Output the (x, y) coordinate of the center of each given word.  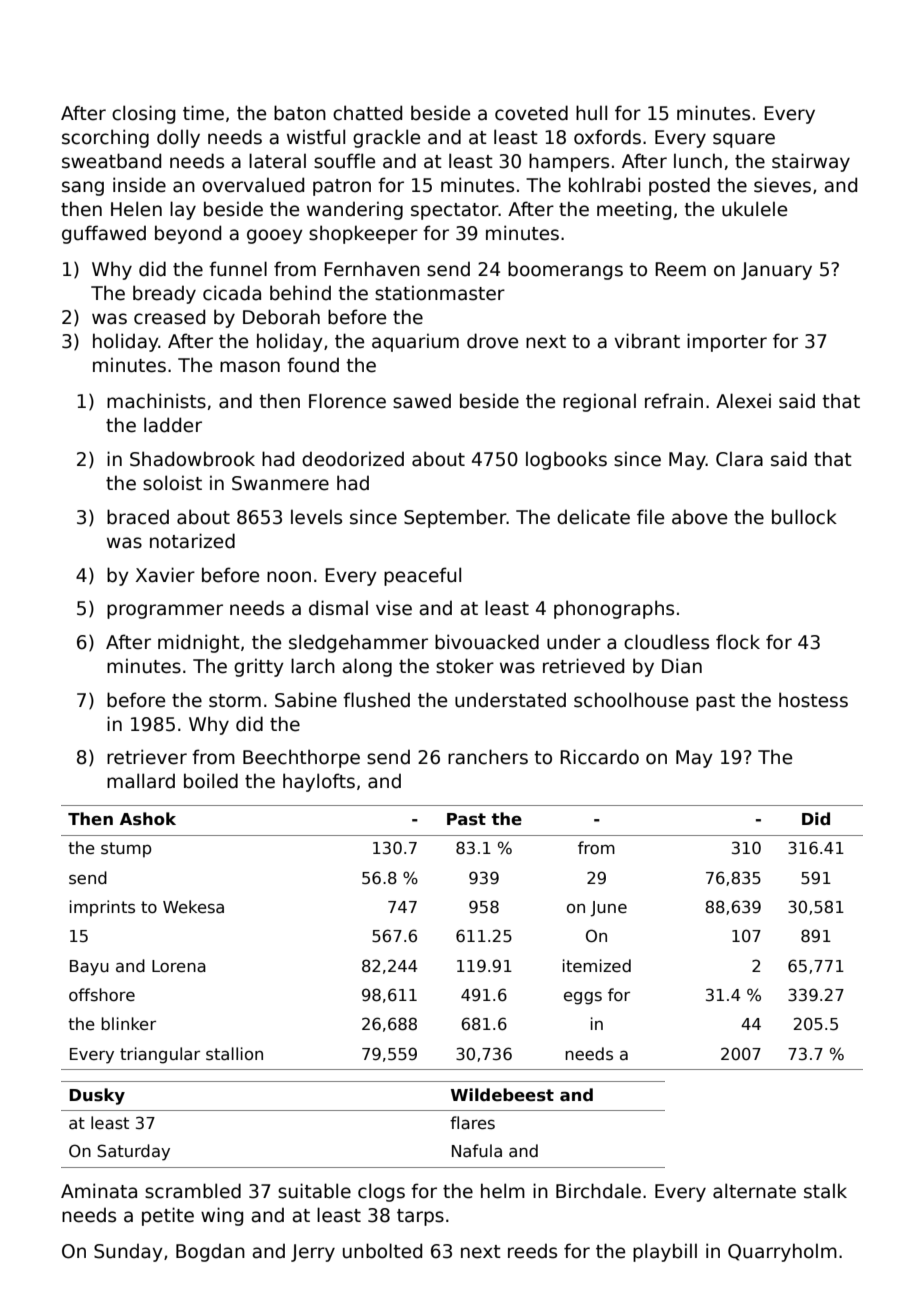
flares (472, 1123)
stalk (825, 1191)
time (203, 113)
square (744, 140)
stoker (465, 666)
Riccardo (599, 757)
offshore (102, 994)
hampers (569, 162)
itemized (597, 965)
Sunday (128, 1252)
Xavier (165, 575)
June (608, 909)
